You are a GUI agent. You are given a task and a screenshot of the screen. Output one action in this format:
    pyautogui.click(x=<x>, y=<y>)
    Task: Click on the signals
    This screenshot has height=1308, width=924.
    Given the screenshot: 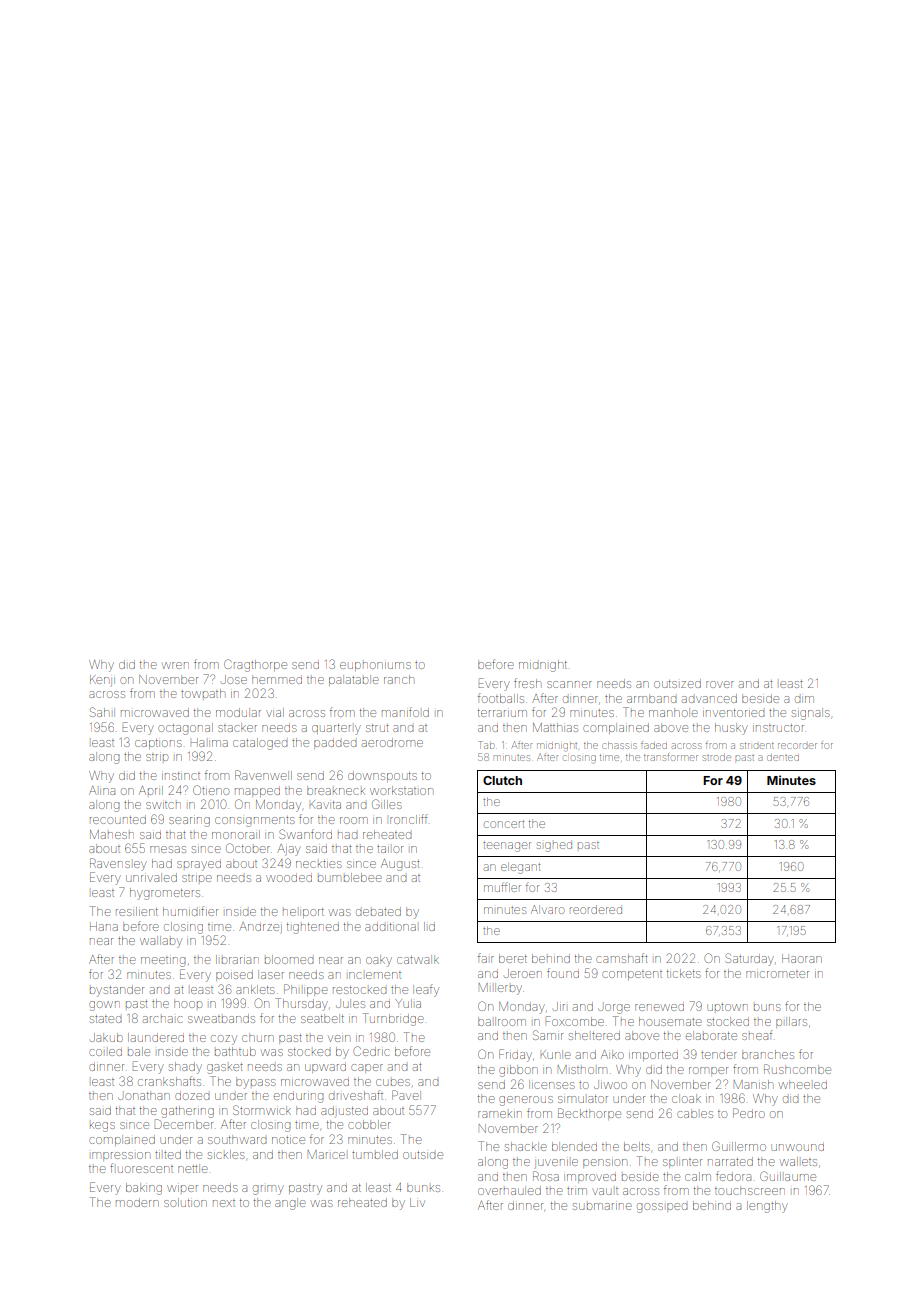 What is the action you would take?
    pyautogui.click(x=811, y=714)
